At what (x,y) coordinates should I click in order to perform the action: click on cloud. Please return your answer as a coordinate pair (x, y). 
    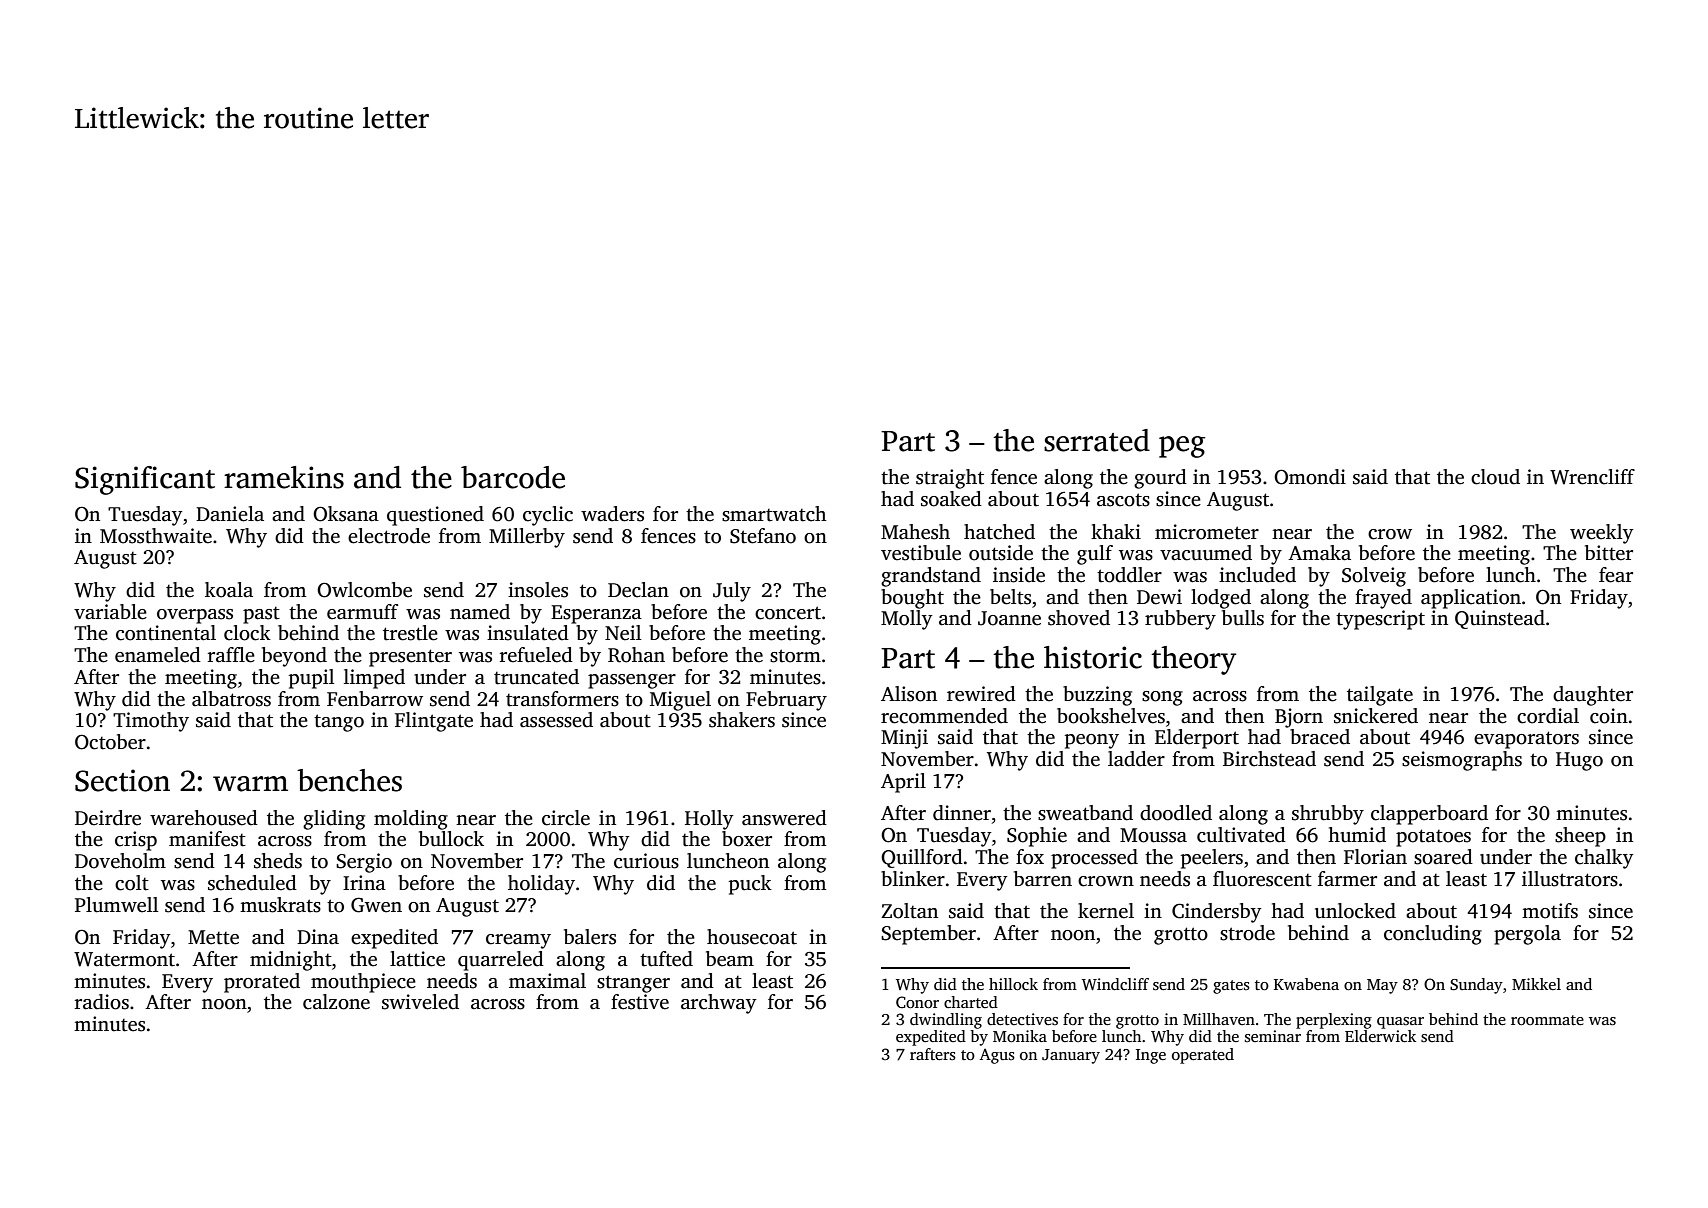
    Looking at the image, I should click on (1495, 477).
